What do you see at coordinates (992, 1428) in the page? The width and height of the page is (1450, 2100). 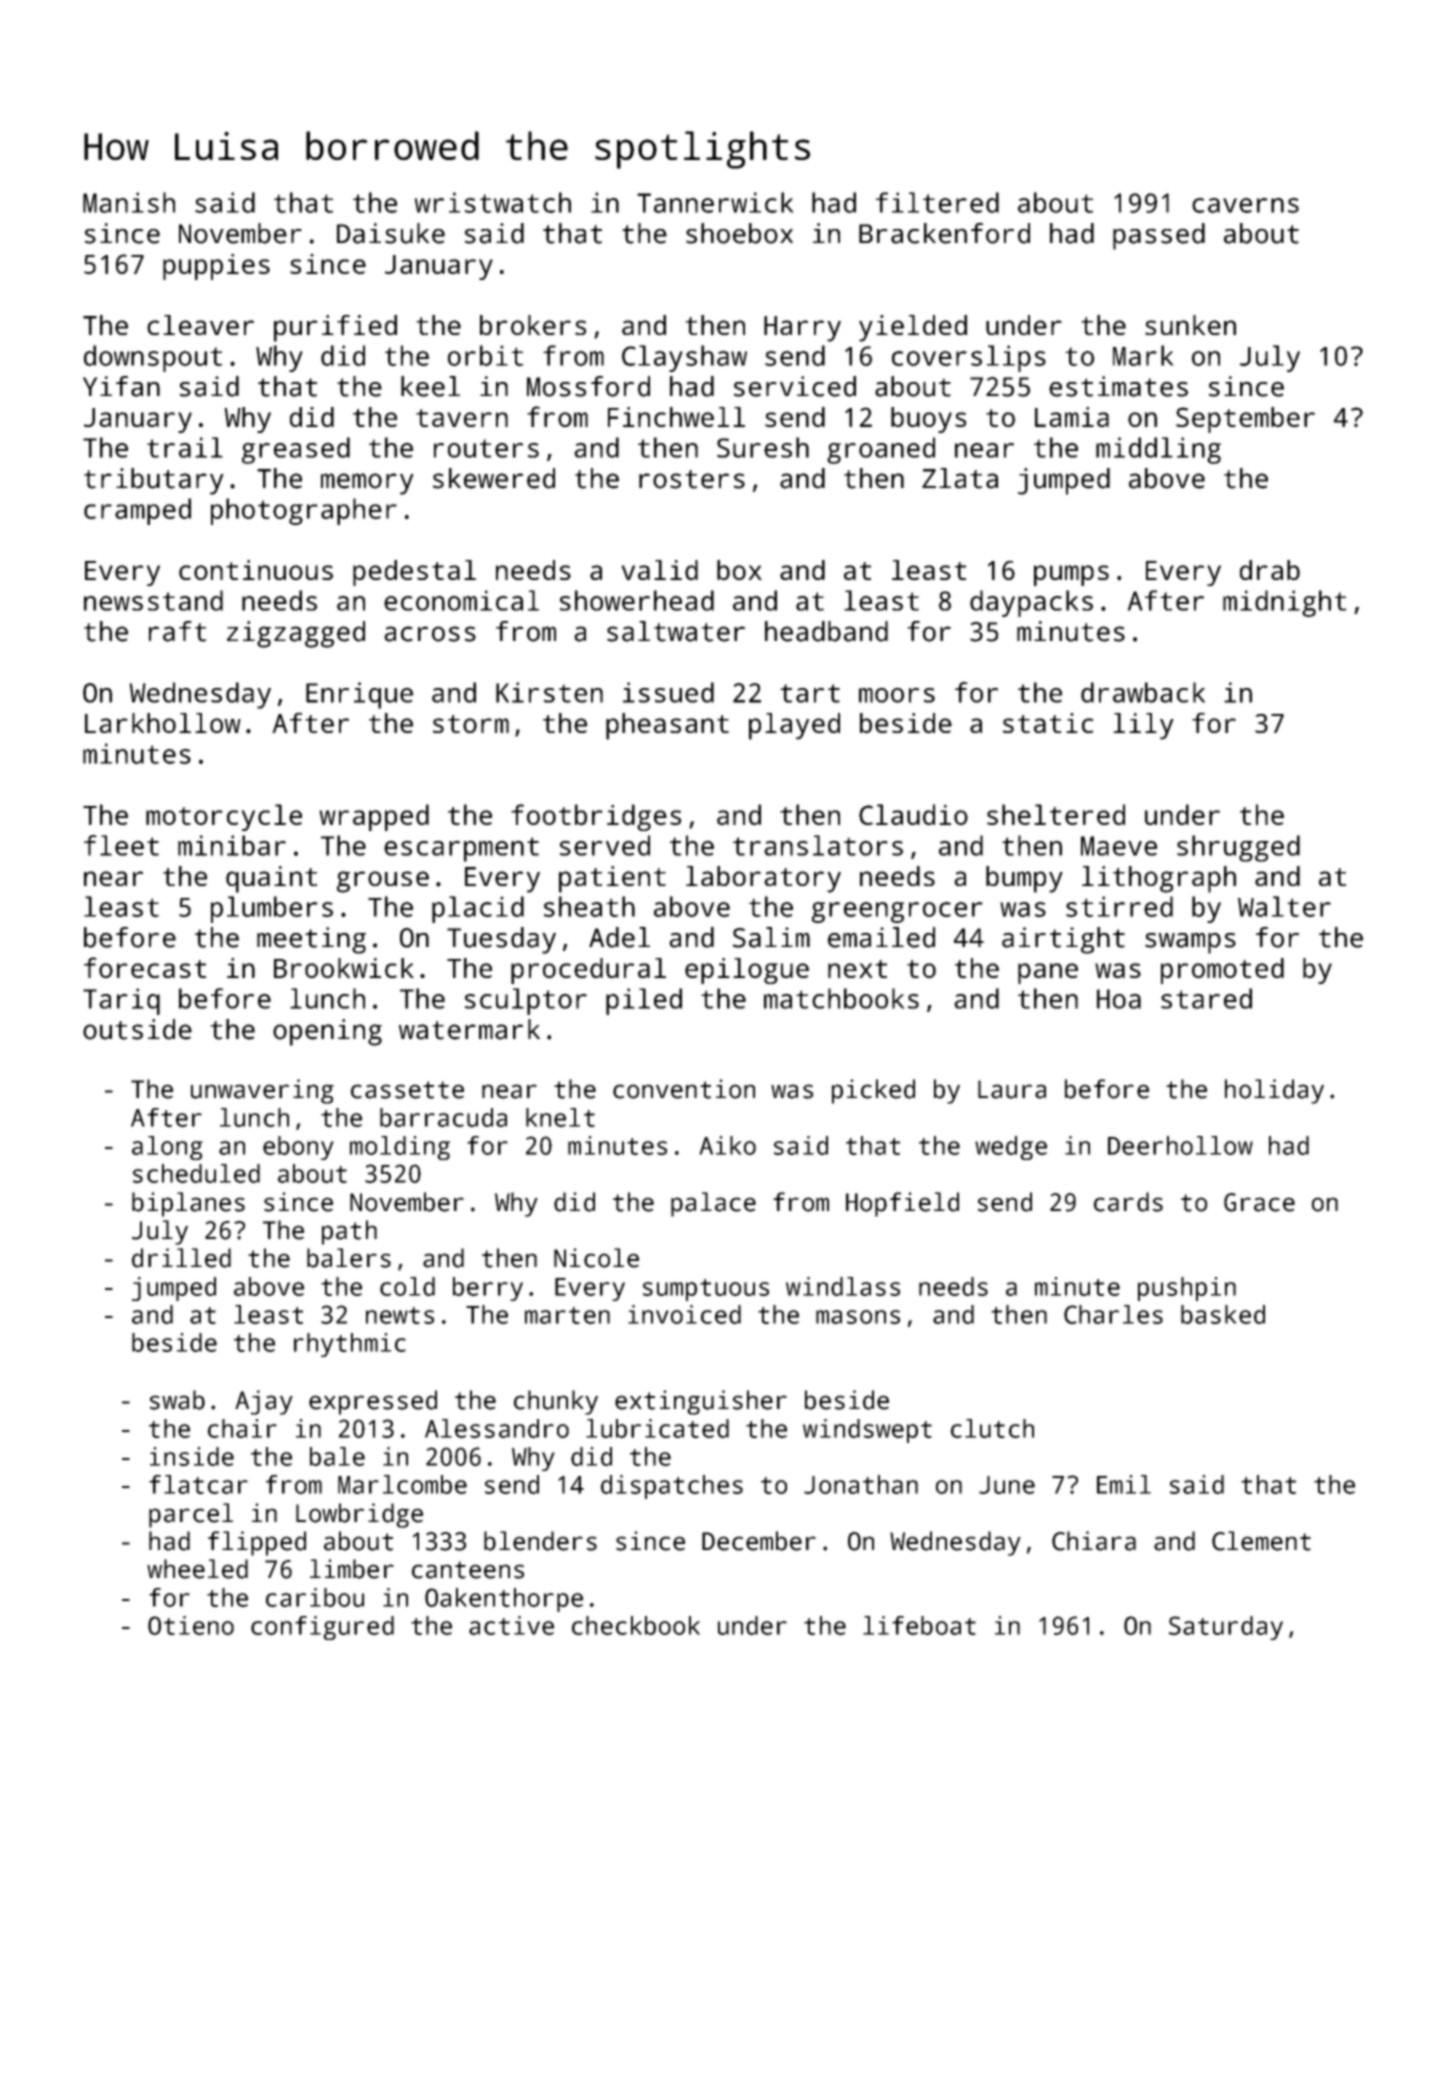 I see `clutch` at bounding box center [992, 1428].
